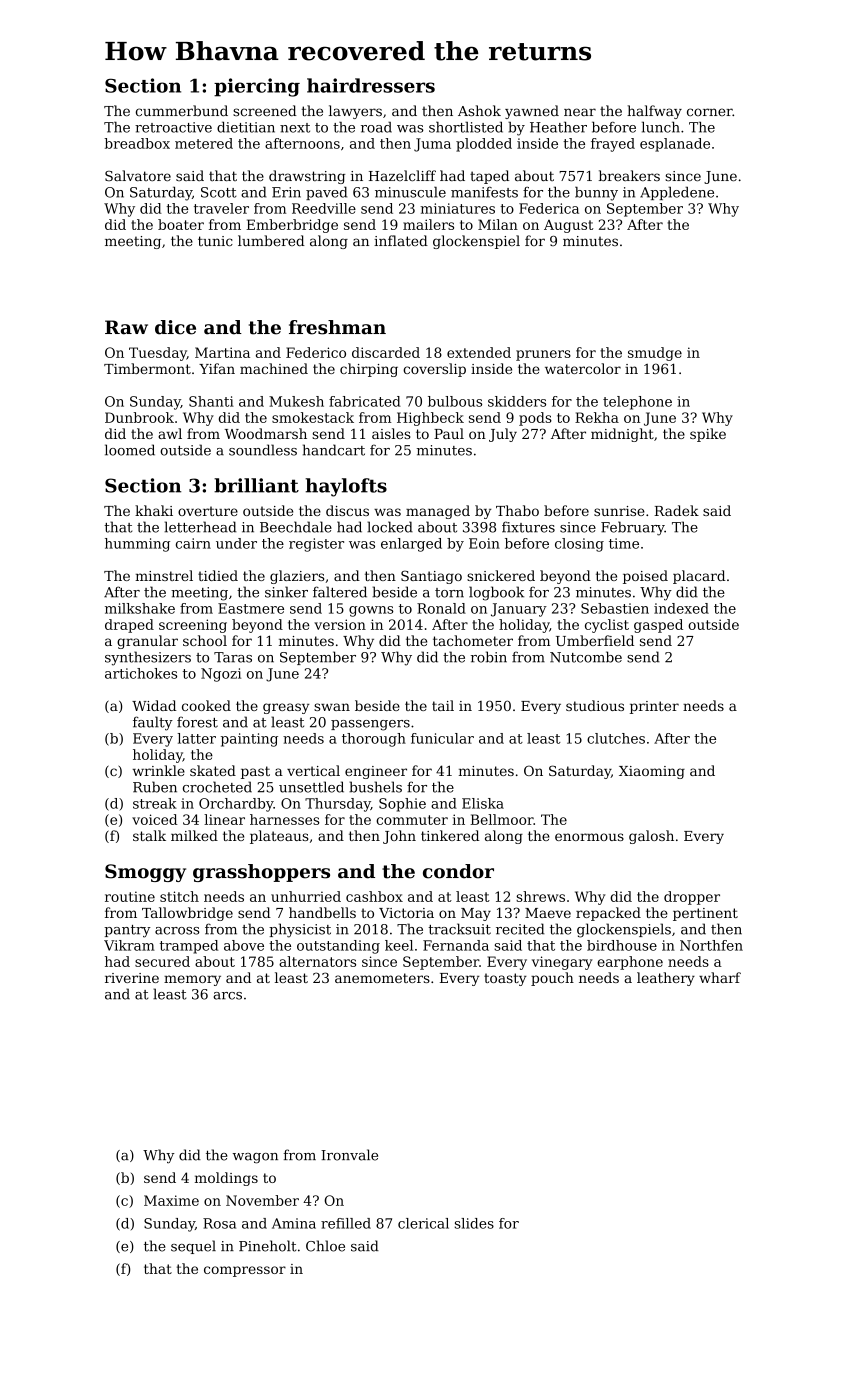 This screenshot has width=849, height=1400. What do you see at coordinates (371, 85) in the screenshot?
I see `hairdressers` at bounding box center [371, 85].
